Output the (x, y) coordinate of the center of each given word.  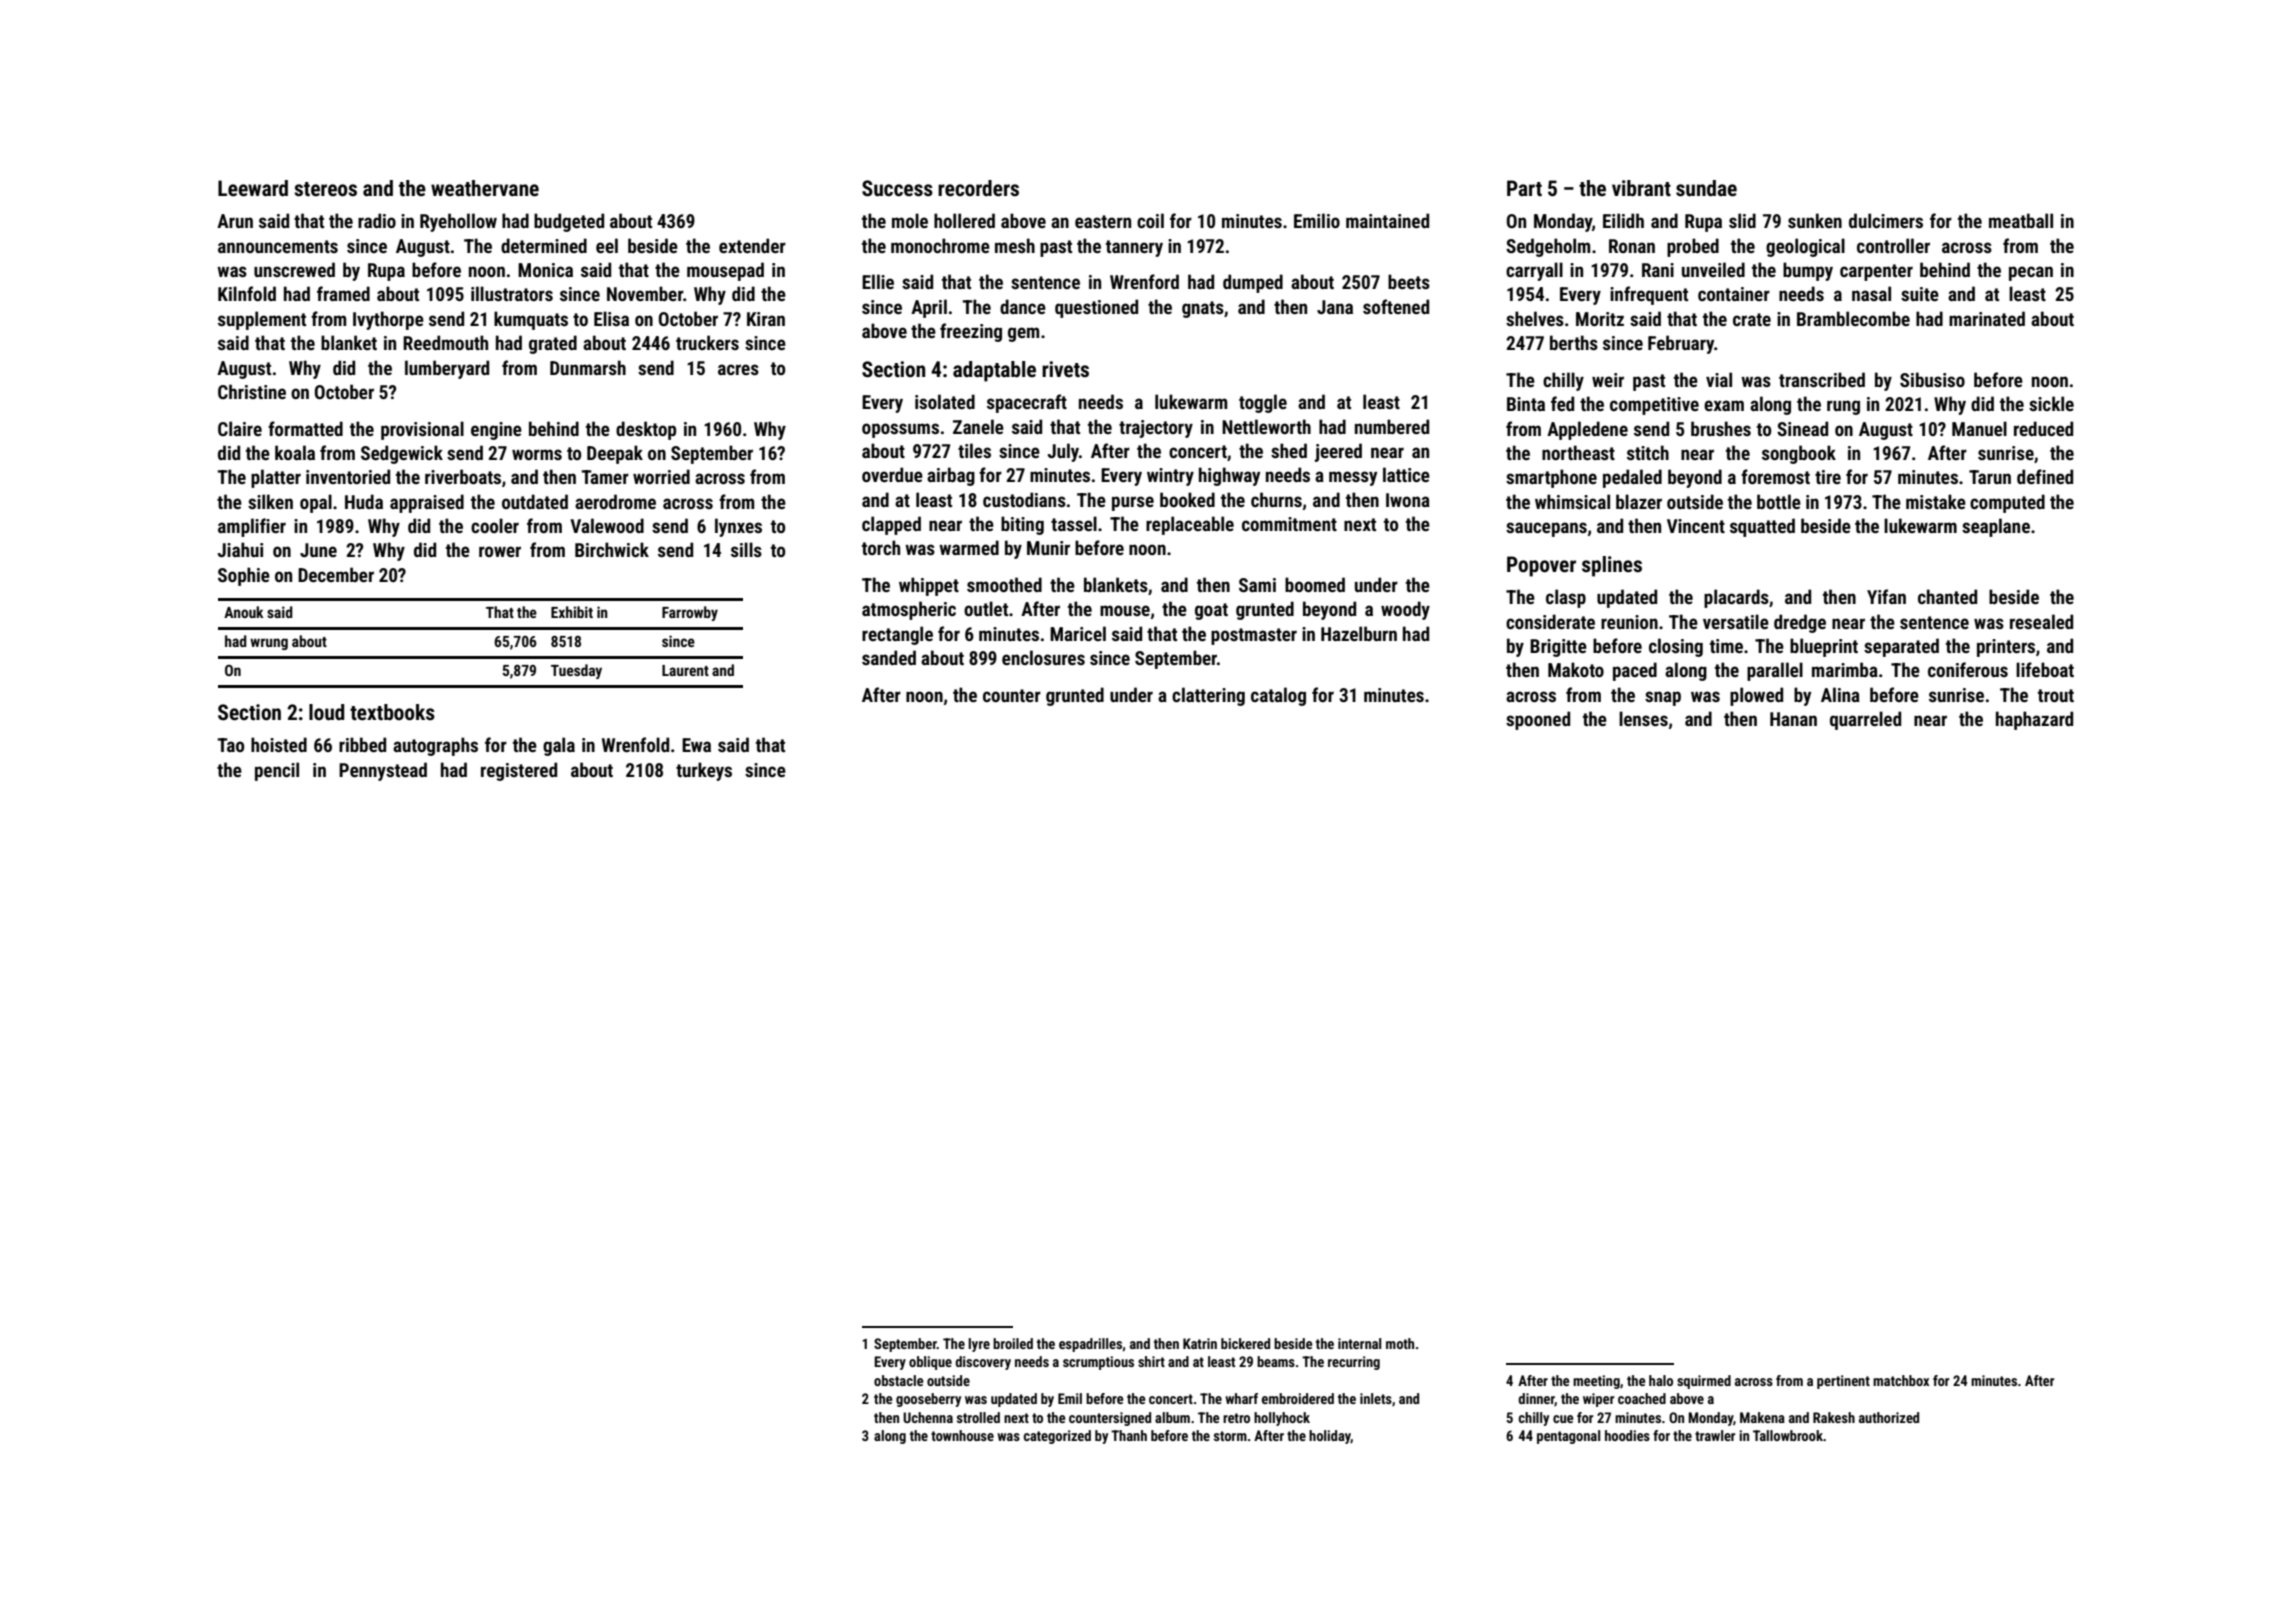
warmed (969, 547)
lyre (979, 1345)
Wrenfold (635, 744)
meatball (2021, 220)
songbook (1799, 454)
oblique (930, 1363)
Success (897, 188)
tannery (1134, 248)
